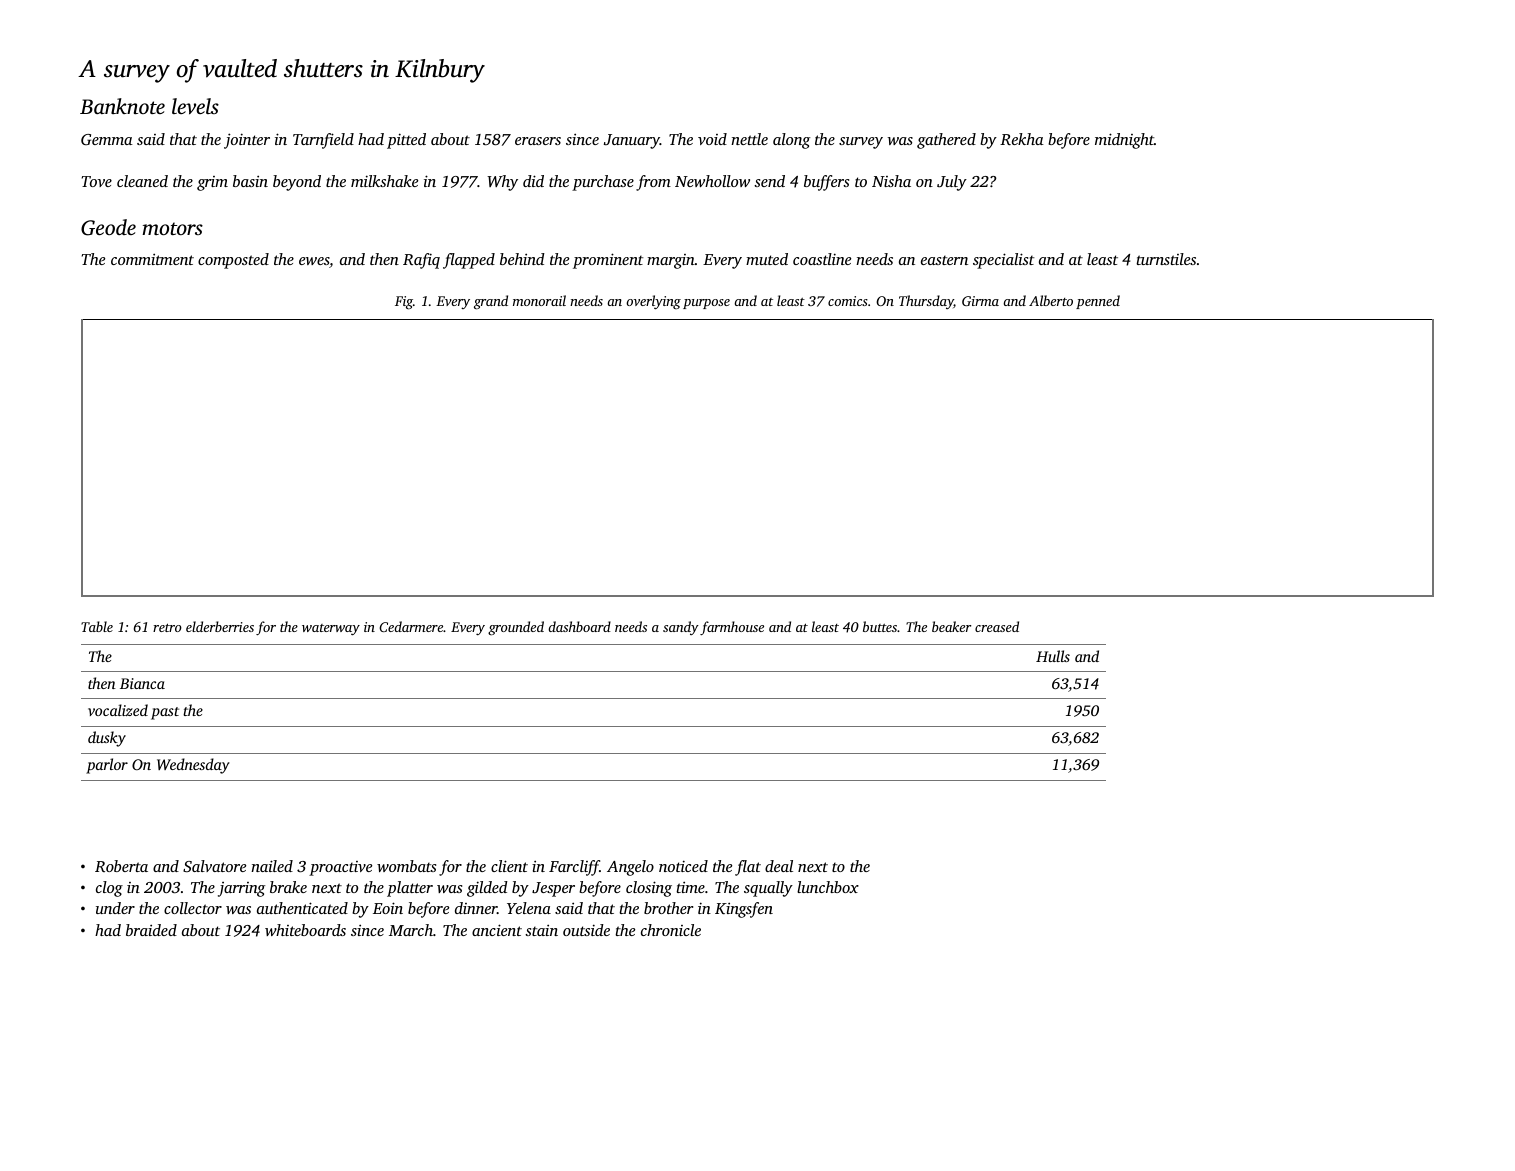  Describe the element at coordinates (151, 930) in the screenshot. I see `braided` at that location.
